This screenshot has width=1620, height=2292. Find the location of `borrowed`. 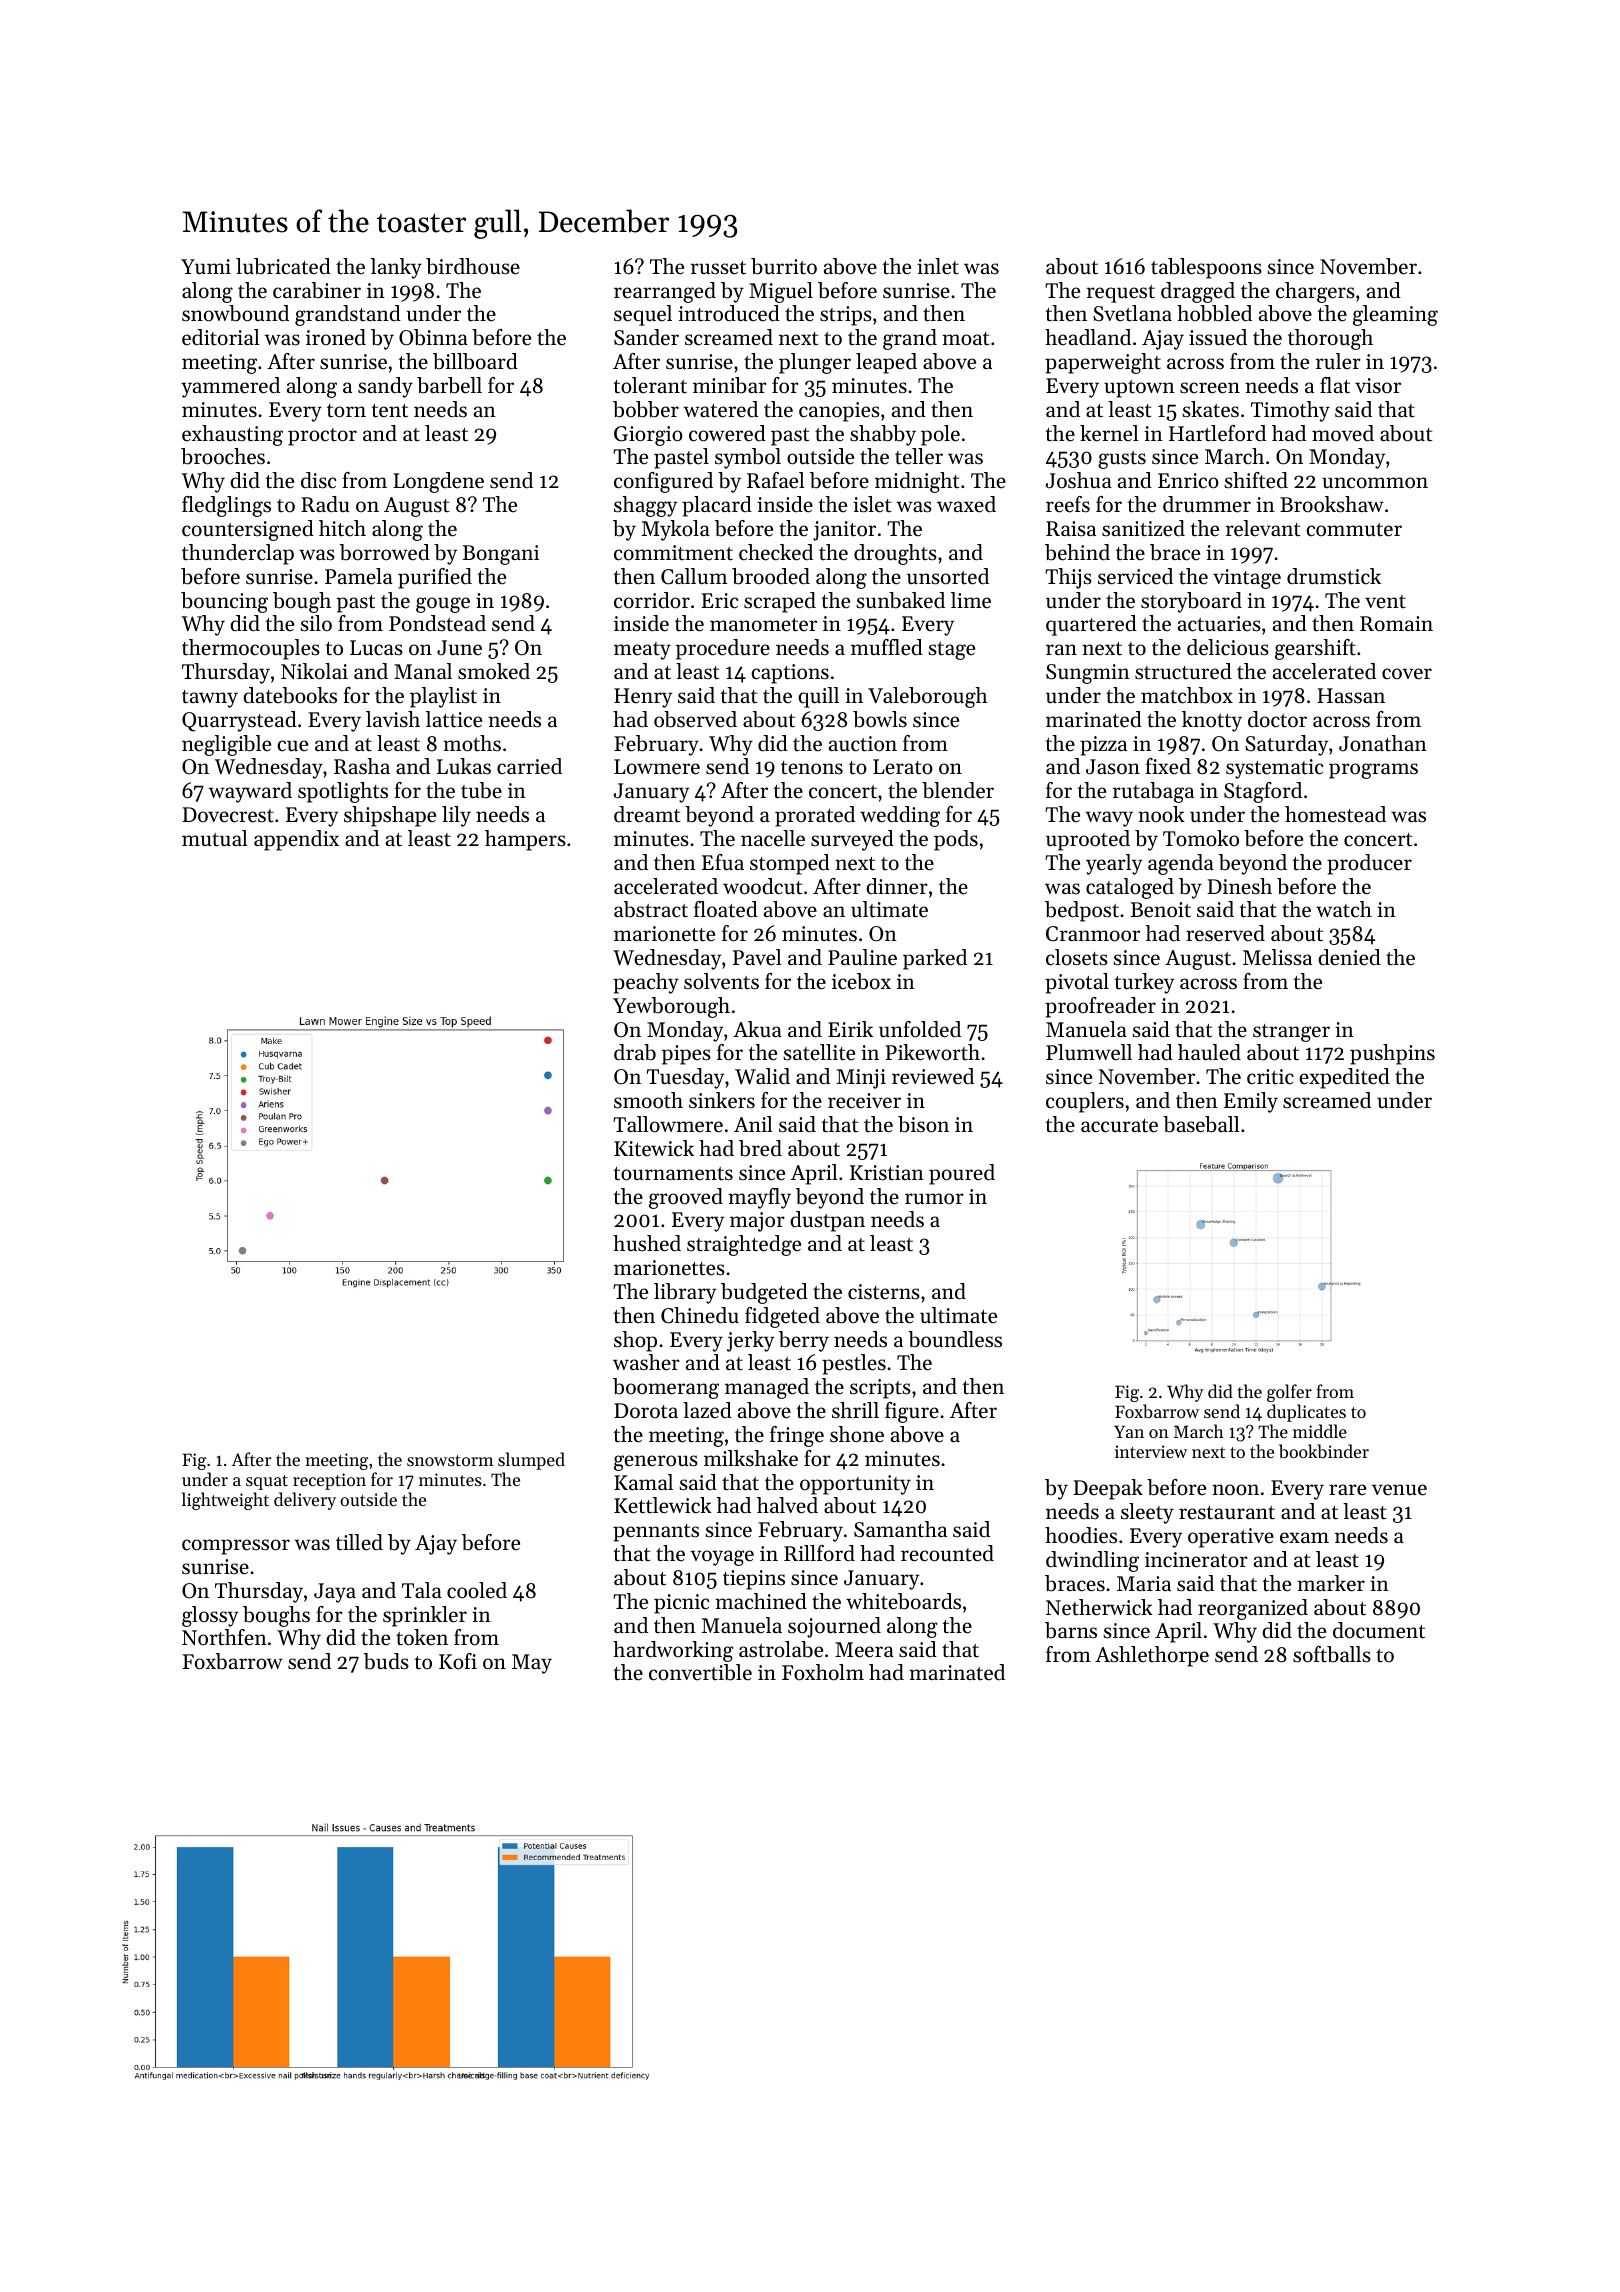

borrowed is located at coordinates (385, 552).
